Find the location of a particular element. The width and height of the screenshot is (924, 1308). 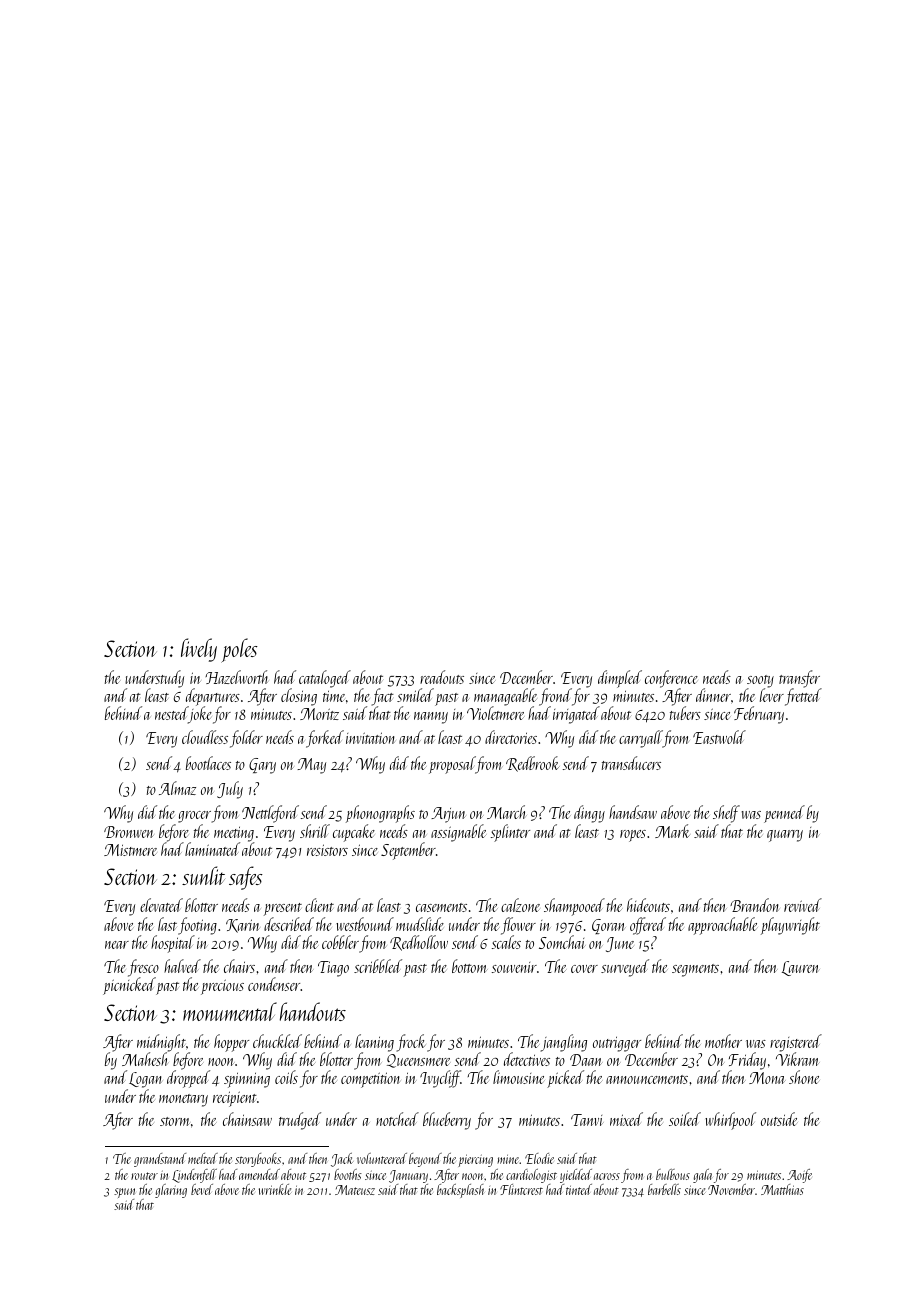

Tiago is located at coordinates (333, 969).
